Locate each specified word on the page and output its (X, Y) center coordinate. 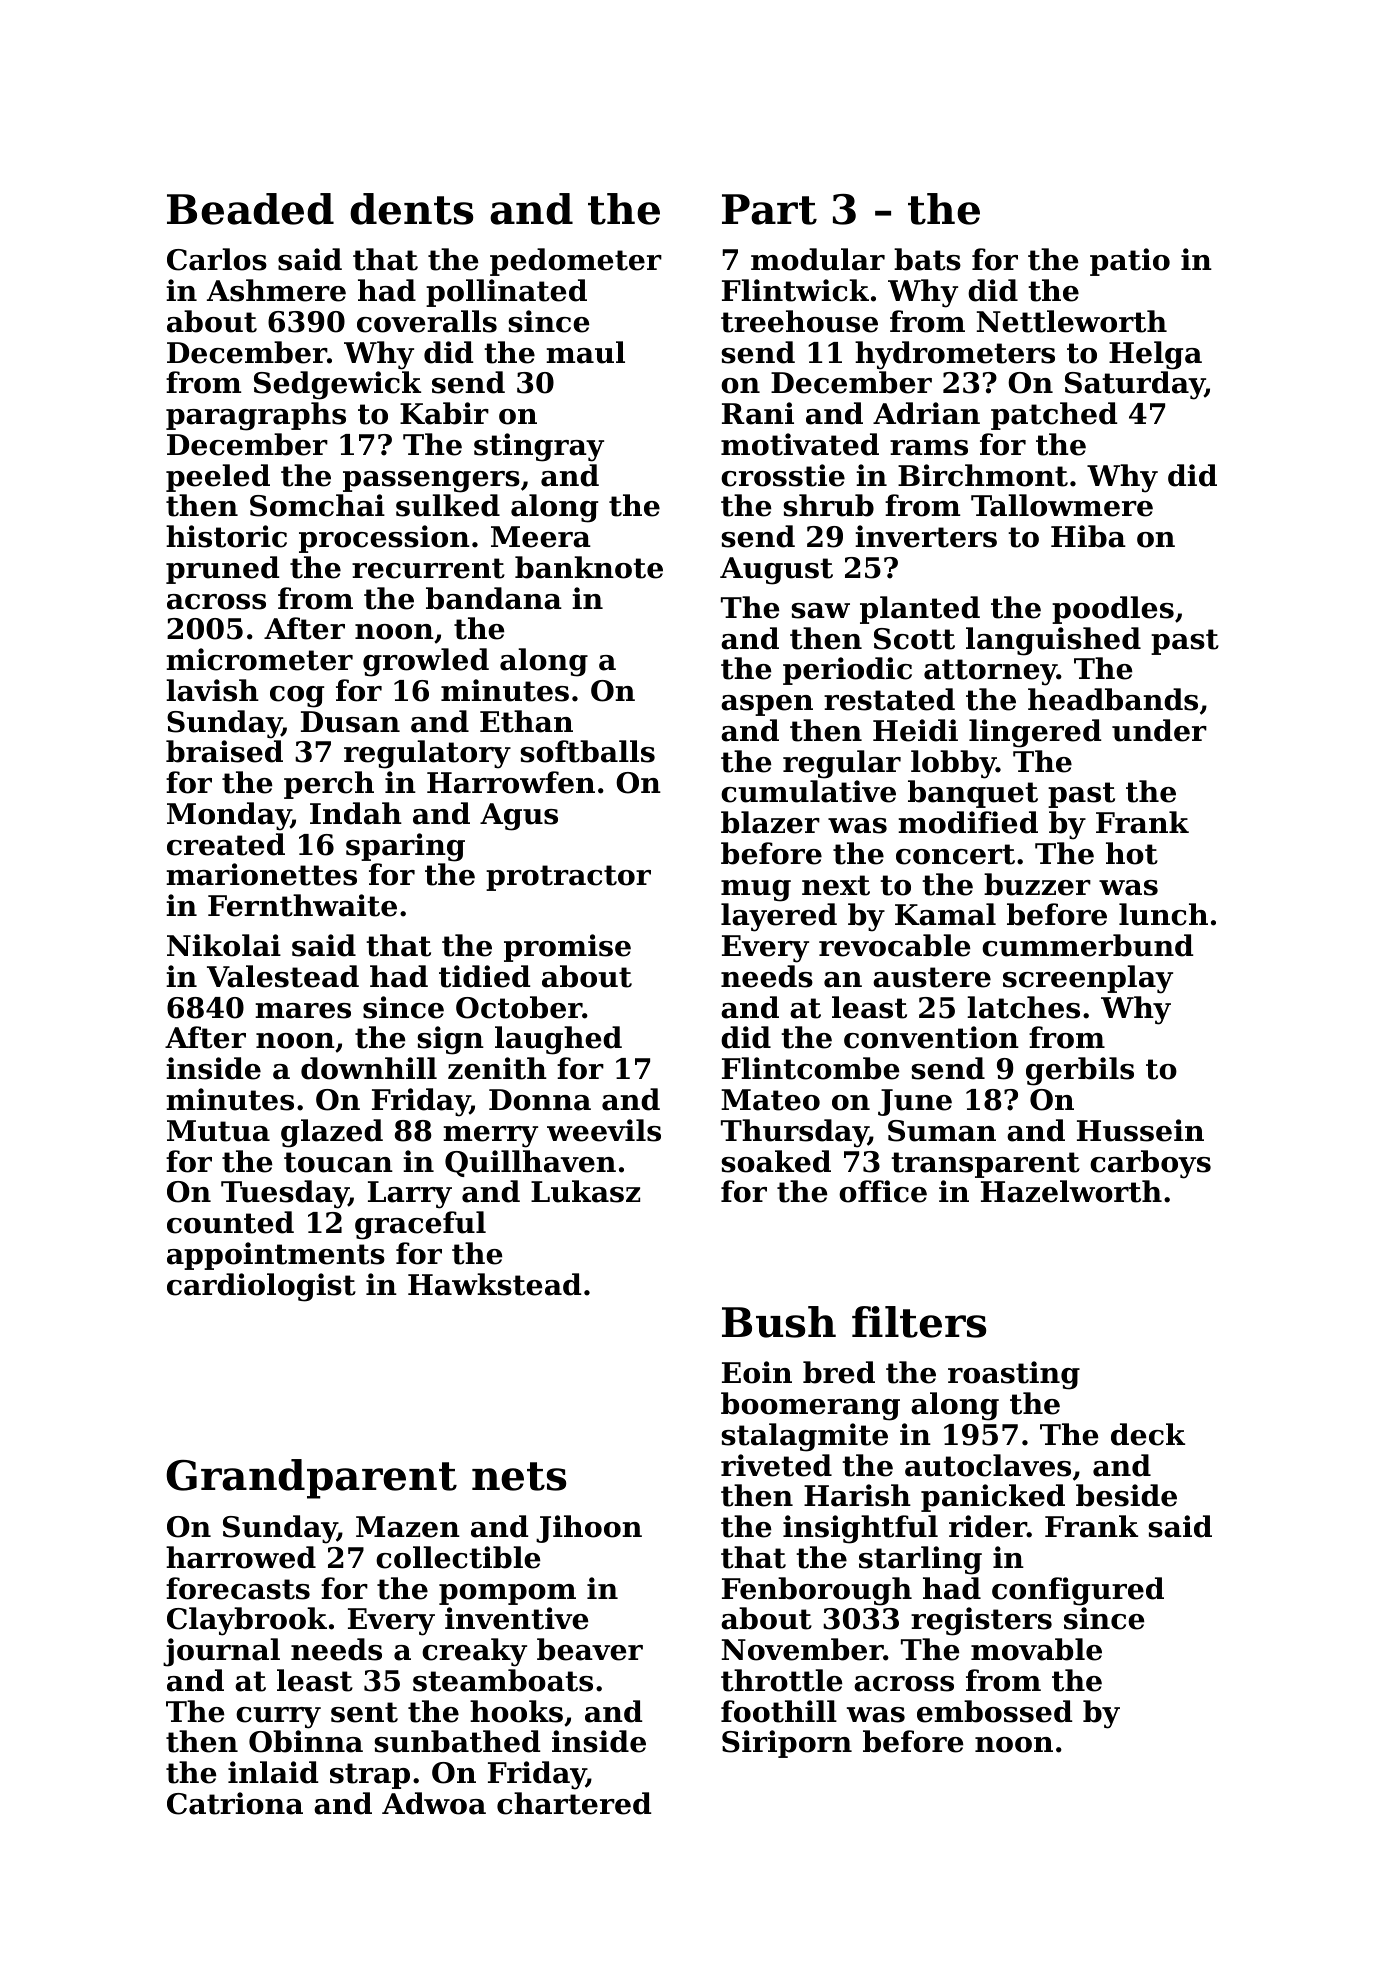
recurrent (428, 568)
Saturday (1135, 385)
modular (818, 259)
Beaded (250, 209)
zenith (497, 1068)
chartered (574, 1803)
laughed (558, 1040)
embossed (995, 1711)
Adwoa (434, 1803)
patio (1130, 262)
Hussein (1140, 1130)
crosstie (783, 475)
